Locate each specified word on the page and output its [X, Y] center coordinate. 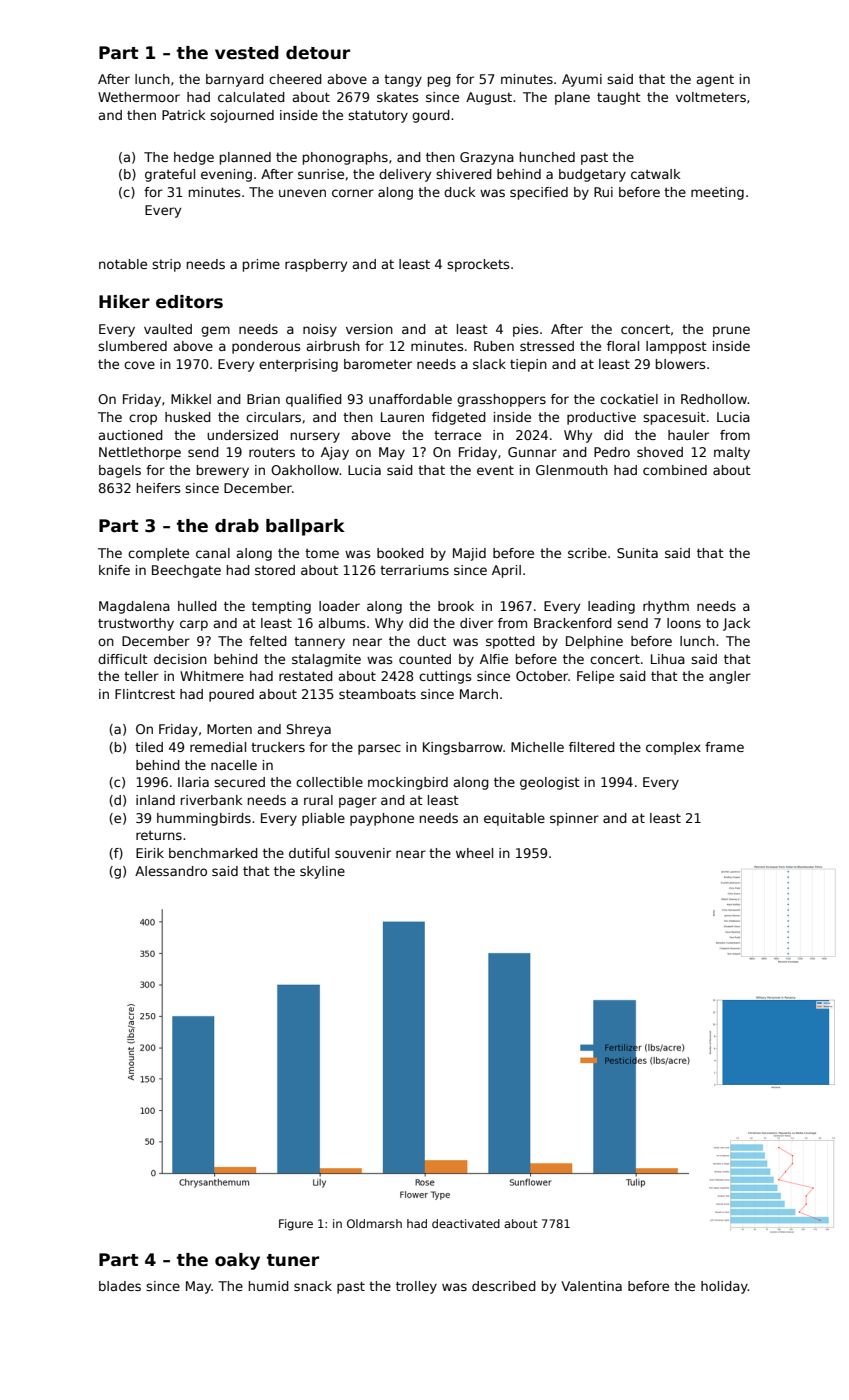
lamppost [676, 347]
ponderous [266, 347]
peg [439, 81]
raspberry [316, 265]
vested [247, 53]
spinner [574, 819]
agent [715, 81]
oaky [237, 1261]
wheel [474, 853]
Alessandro [171, 871]
